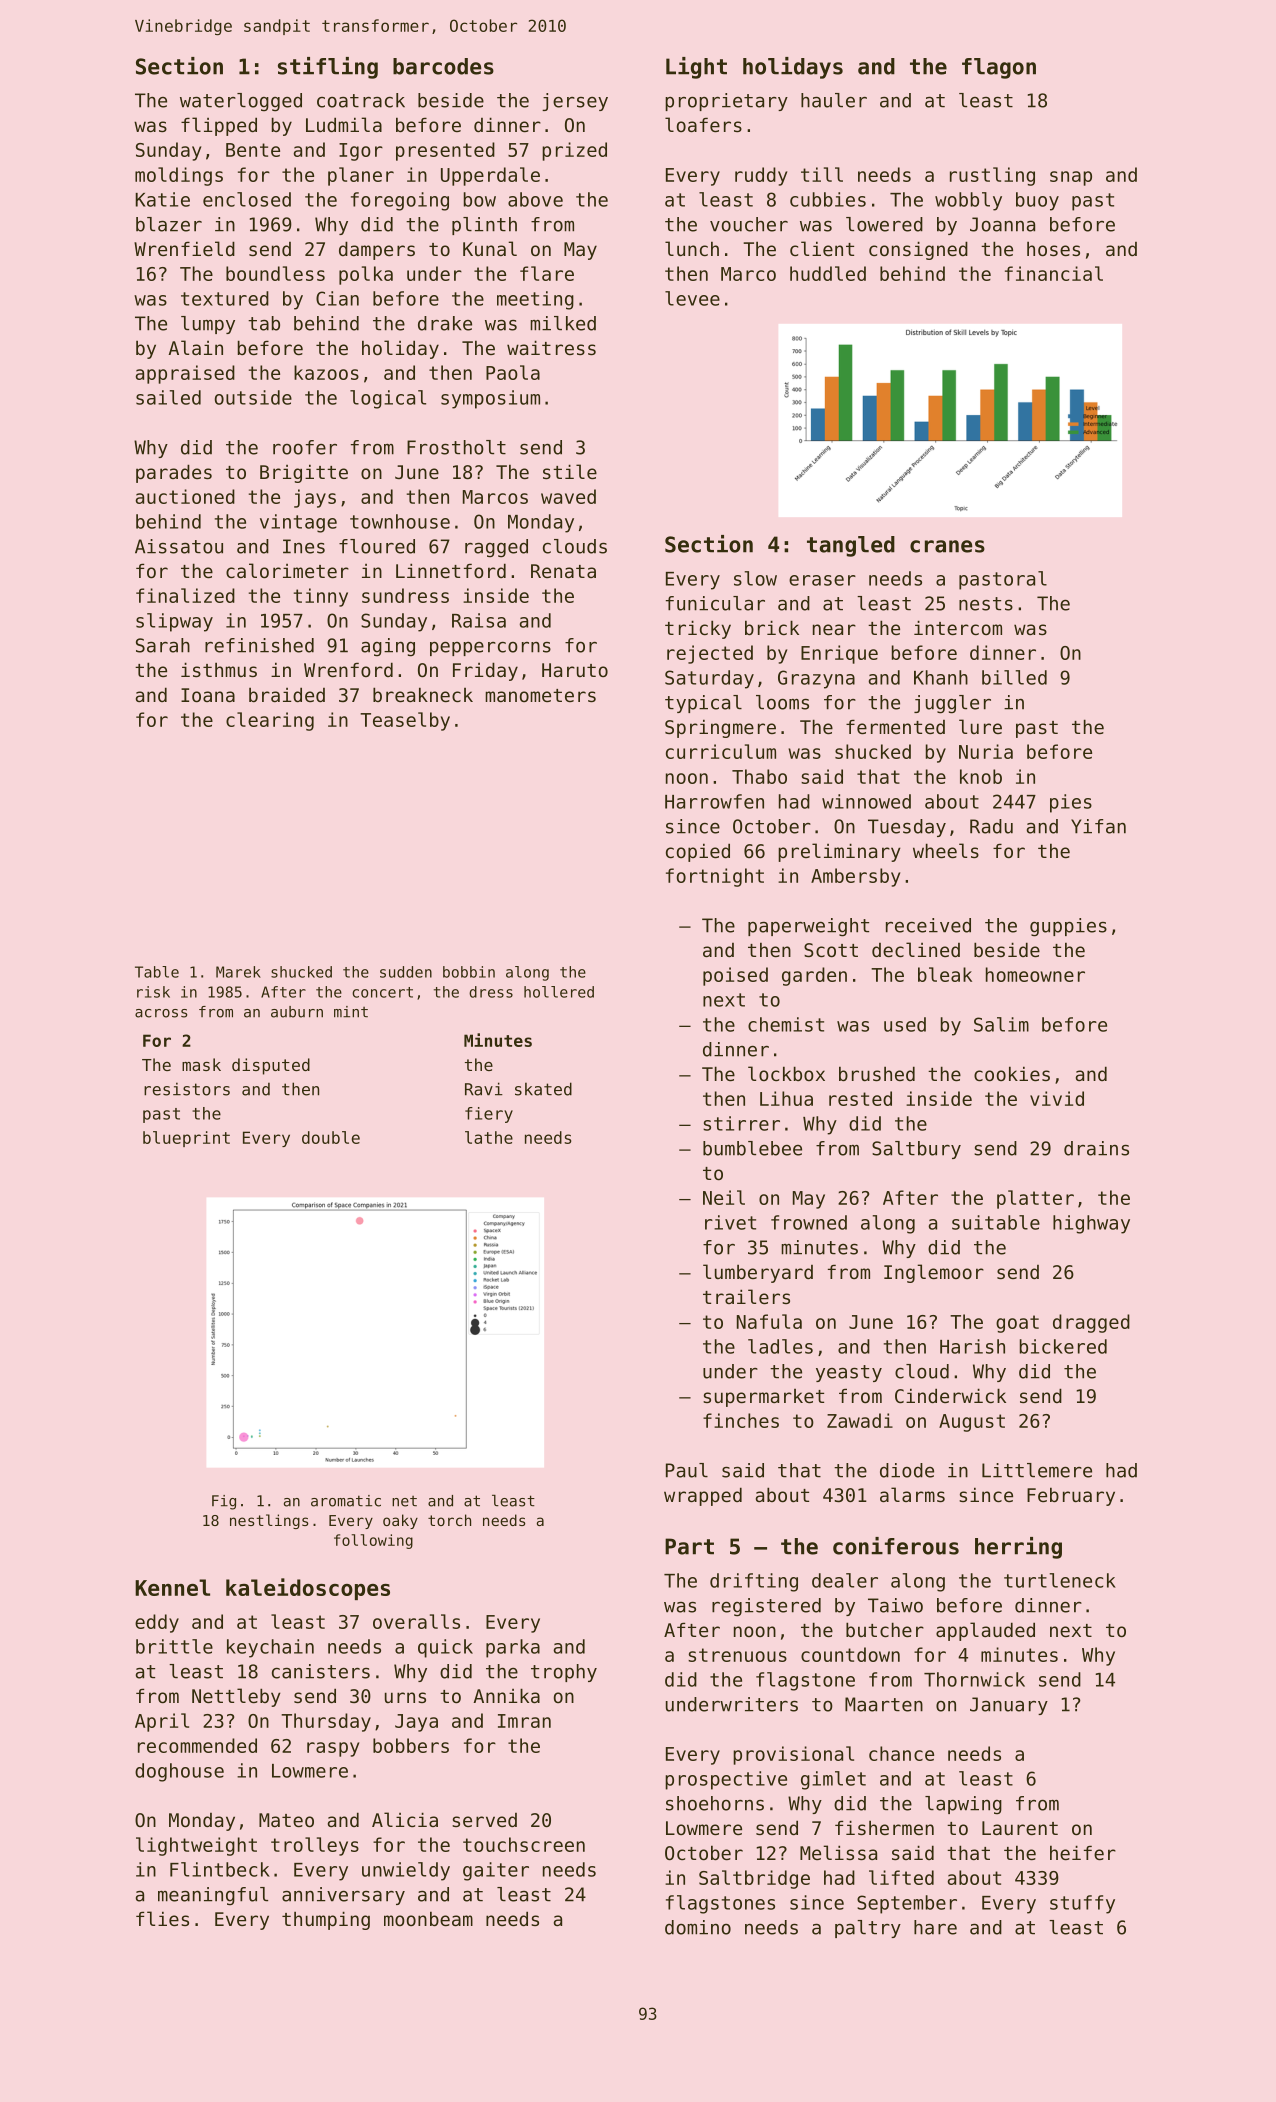 The image size is (1276, 2102). Describe the element at coordinates (315, 1846) in the screenshot. I see `trolleys` at that location.
